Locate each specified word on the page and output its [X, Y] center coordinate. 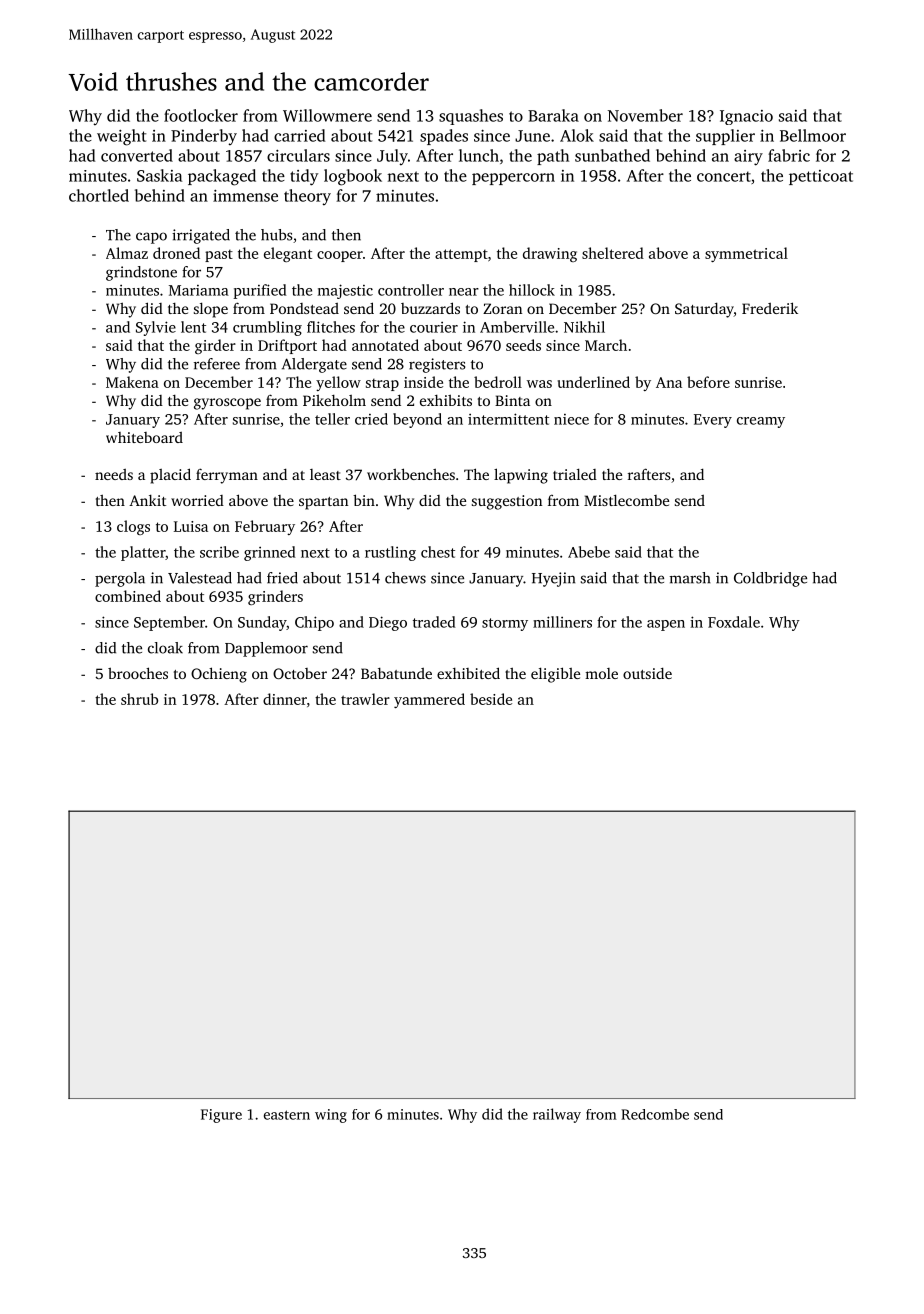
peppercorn [513, 179]
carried [299, 135]
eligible [555, 675]
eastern [287, 1115]
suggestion [507, 502]
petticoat [821, 177]
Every [713, 421]
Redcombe [655, 1114]
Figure [221, 1116]
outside [647, 673]
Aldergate [314, 365]
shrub [139, 699]
